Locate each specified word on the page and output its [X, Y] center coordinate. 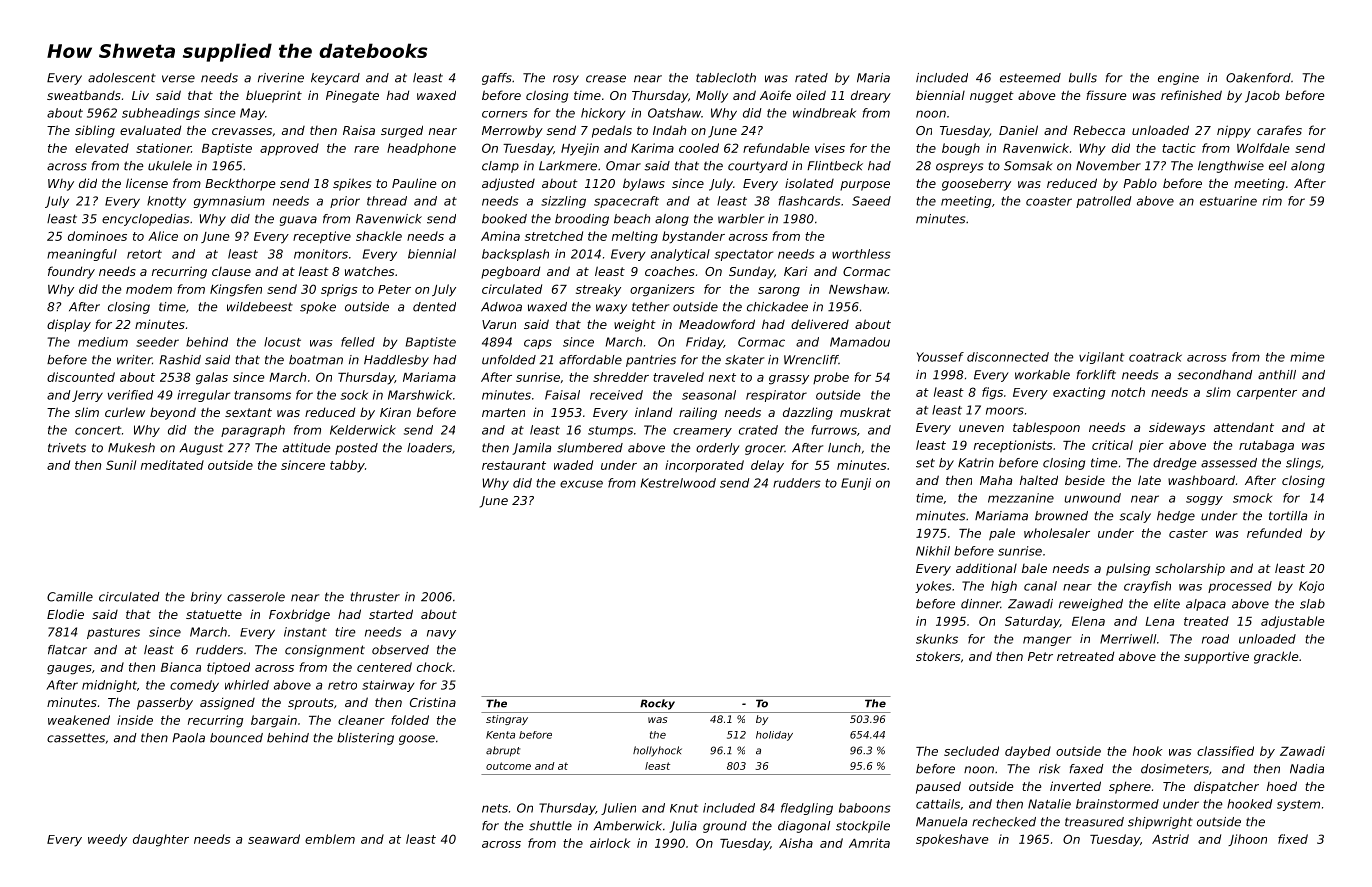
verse [178, 79]
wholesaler [1057, 533]
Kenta [500, 735]
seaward [274, 839]
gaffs [497, 79]
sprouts [311, 704]
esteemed [1030, 78]
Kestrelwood [678, 483]
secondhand [1215, 375]
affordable [590, 360]
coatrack [1155, 357]
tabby [347, 466]
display [69, 325]
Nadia [1307, 769]
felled [358, 342]
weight [635, 325]
